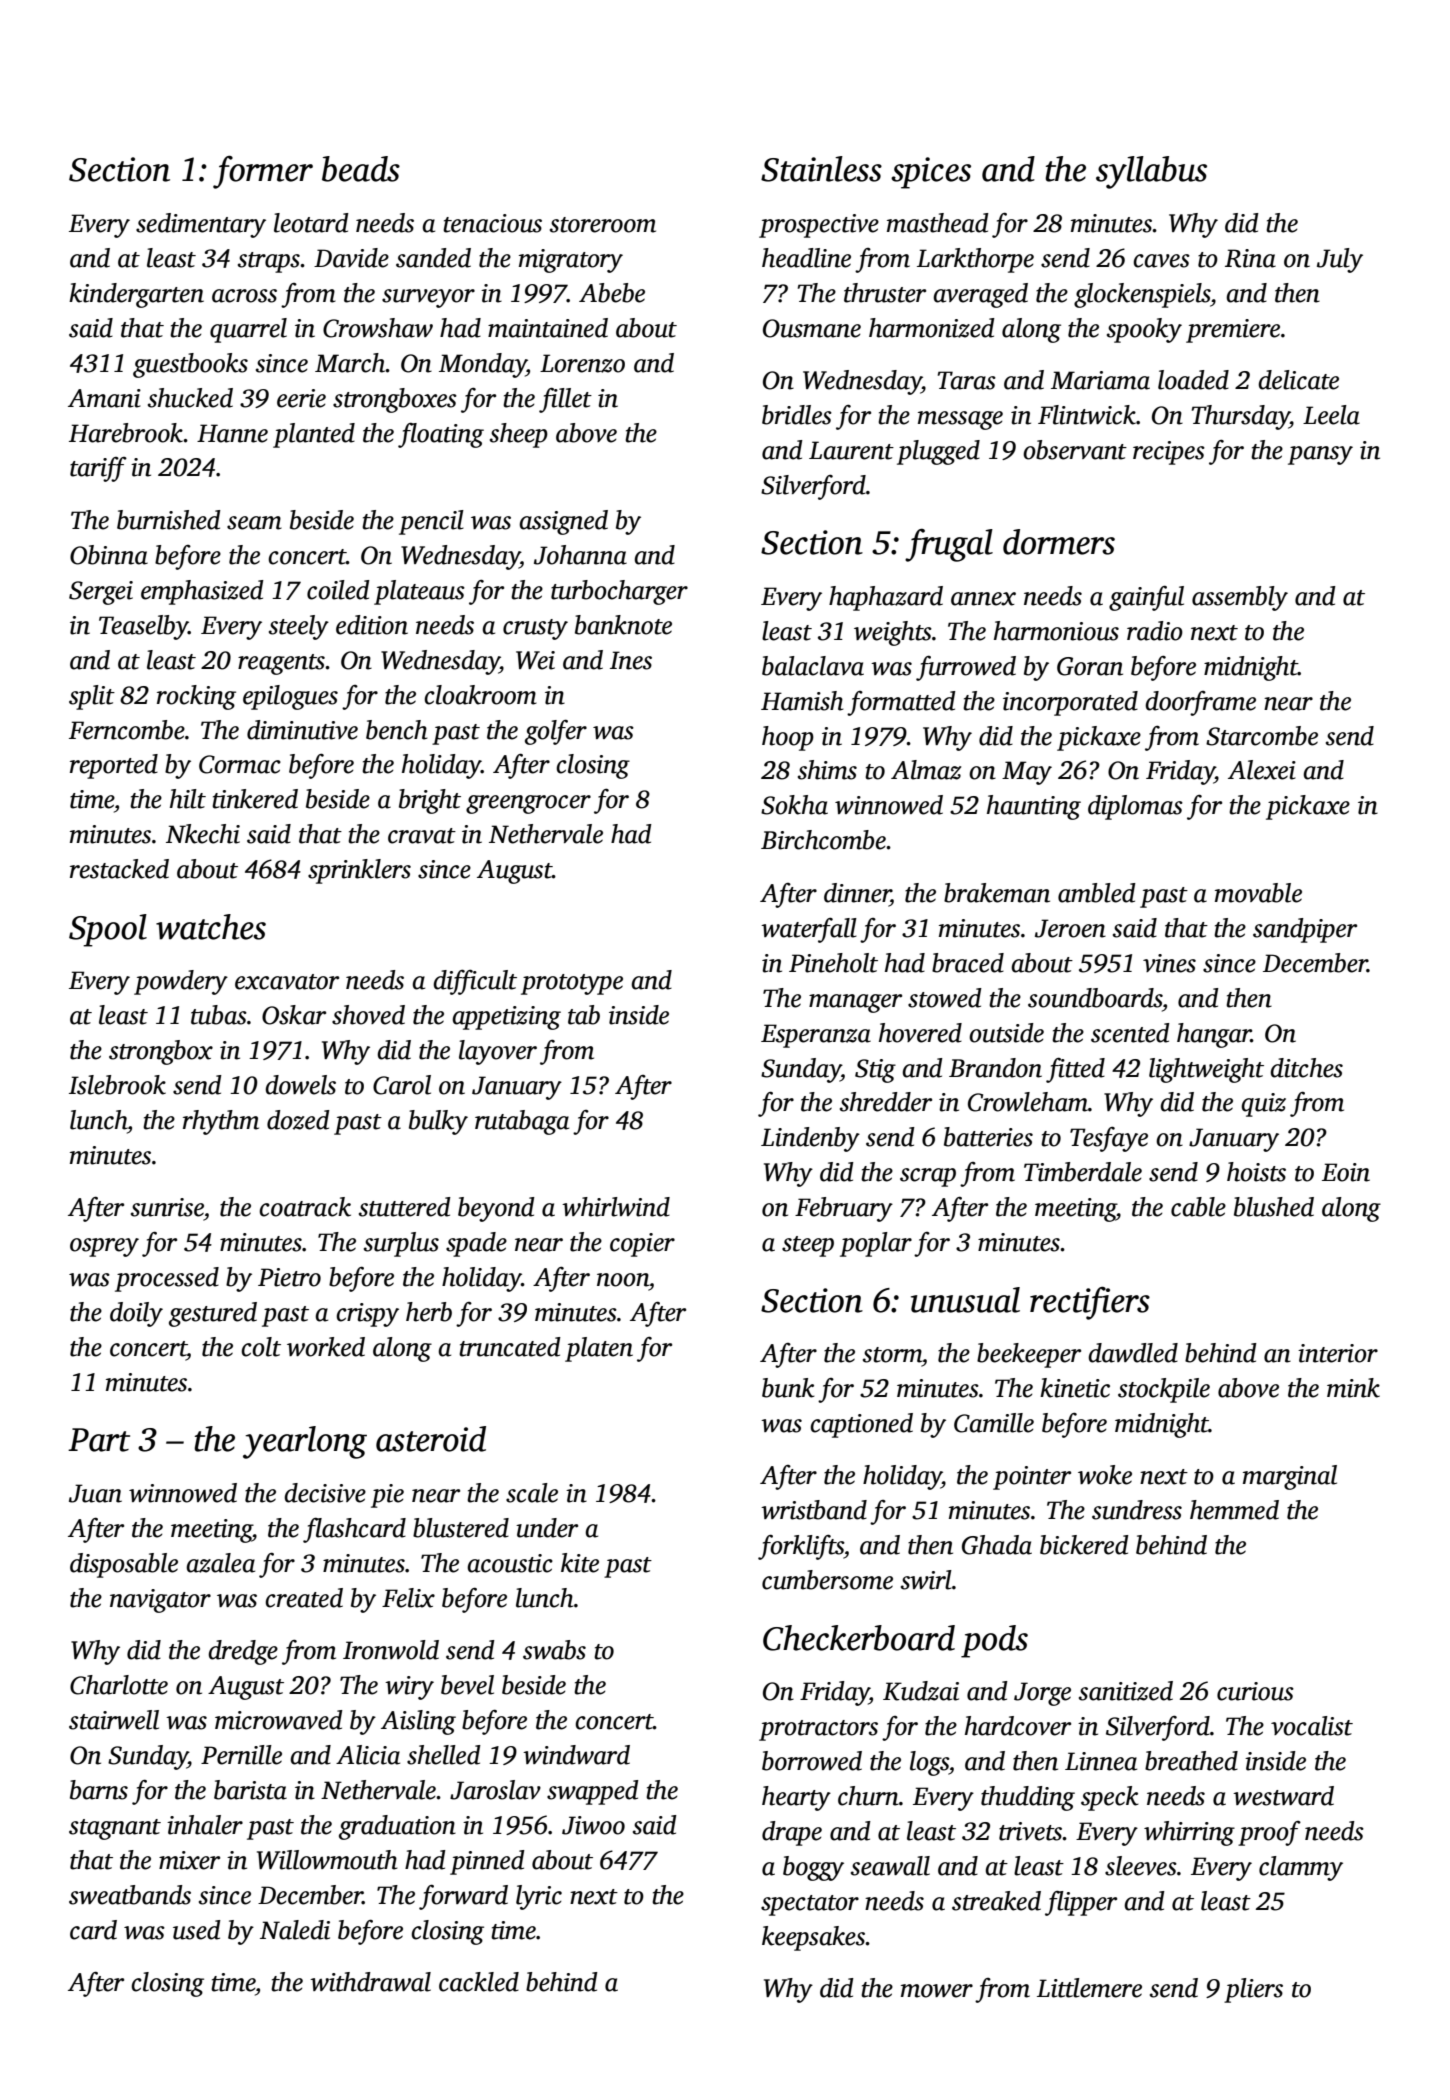 This screenshot has width=1450, height=2100. What do you see at coordinates (240, 764) in the screenshot?
I see `Cormac` at bounding box center [240, 764].
